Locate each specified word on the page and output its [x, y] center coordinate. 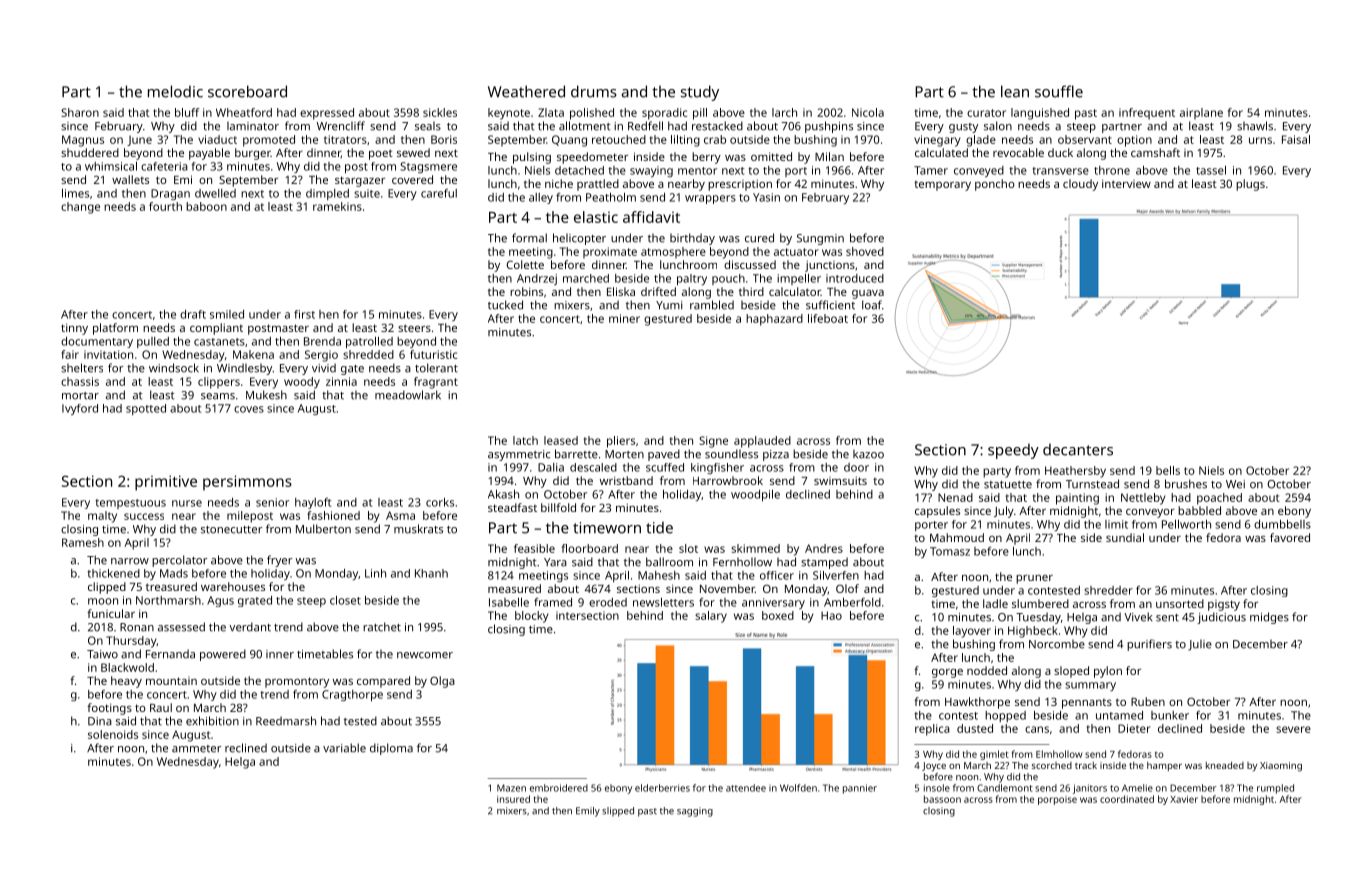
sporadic [664, 114]
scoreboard [247, 91]
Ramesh [83, 542]
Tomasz [950, 551]
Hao [831, 615]
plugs [1250, 185]
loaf [872, 305]
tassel [1211, 170]
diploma [391, 749]
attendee [746, 788]
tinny [74, 329]
